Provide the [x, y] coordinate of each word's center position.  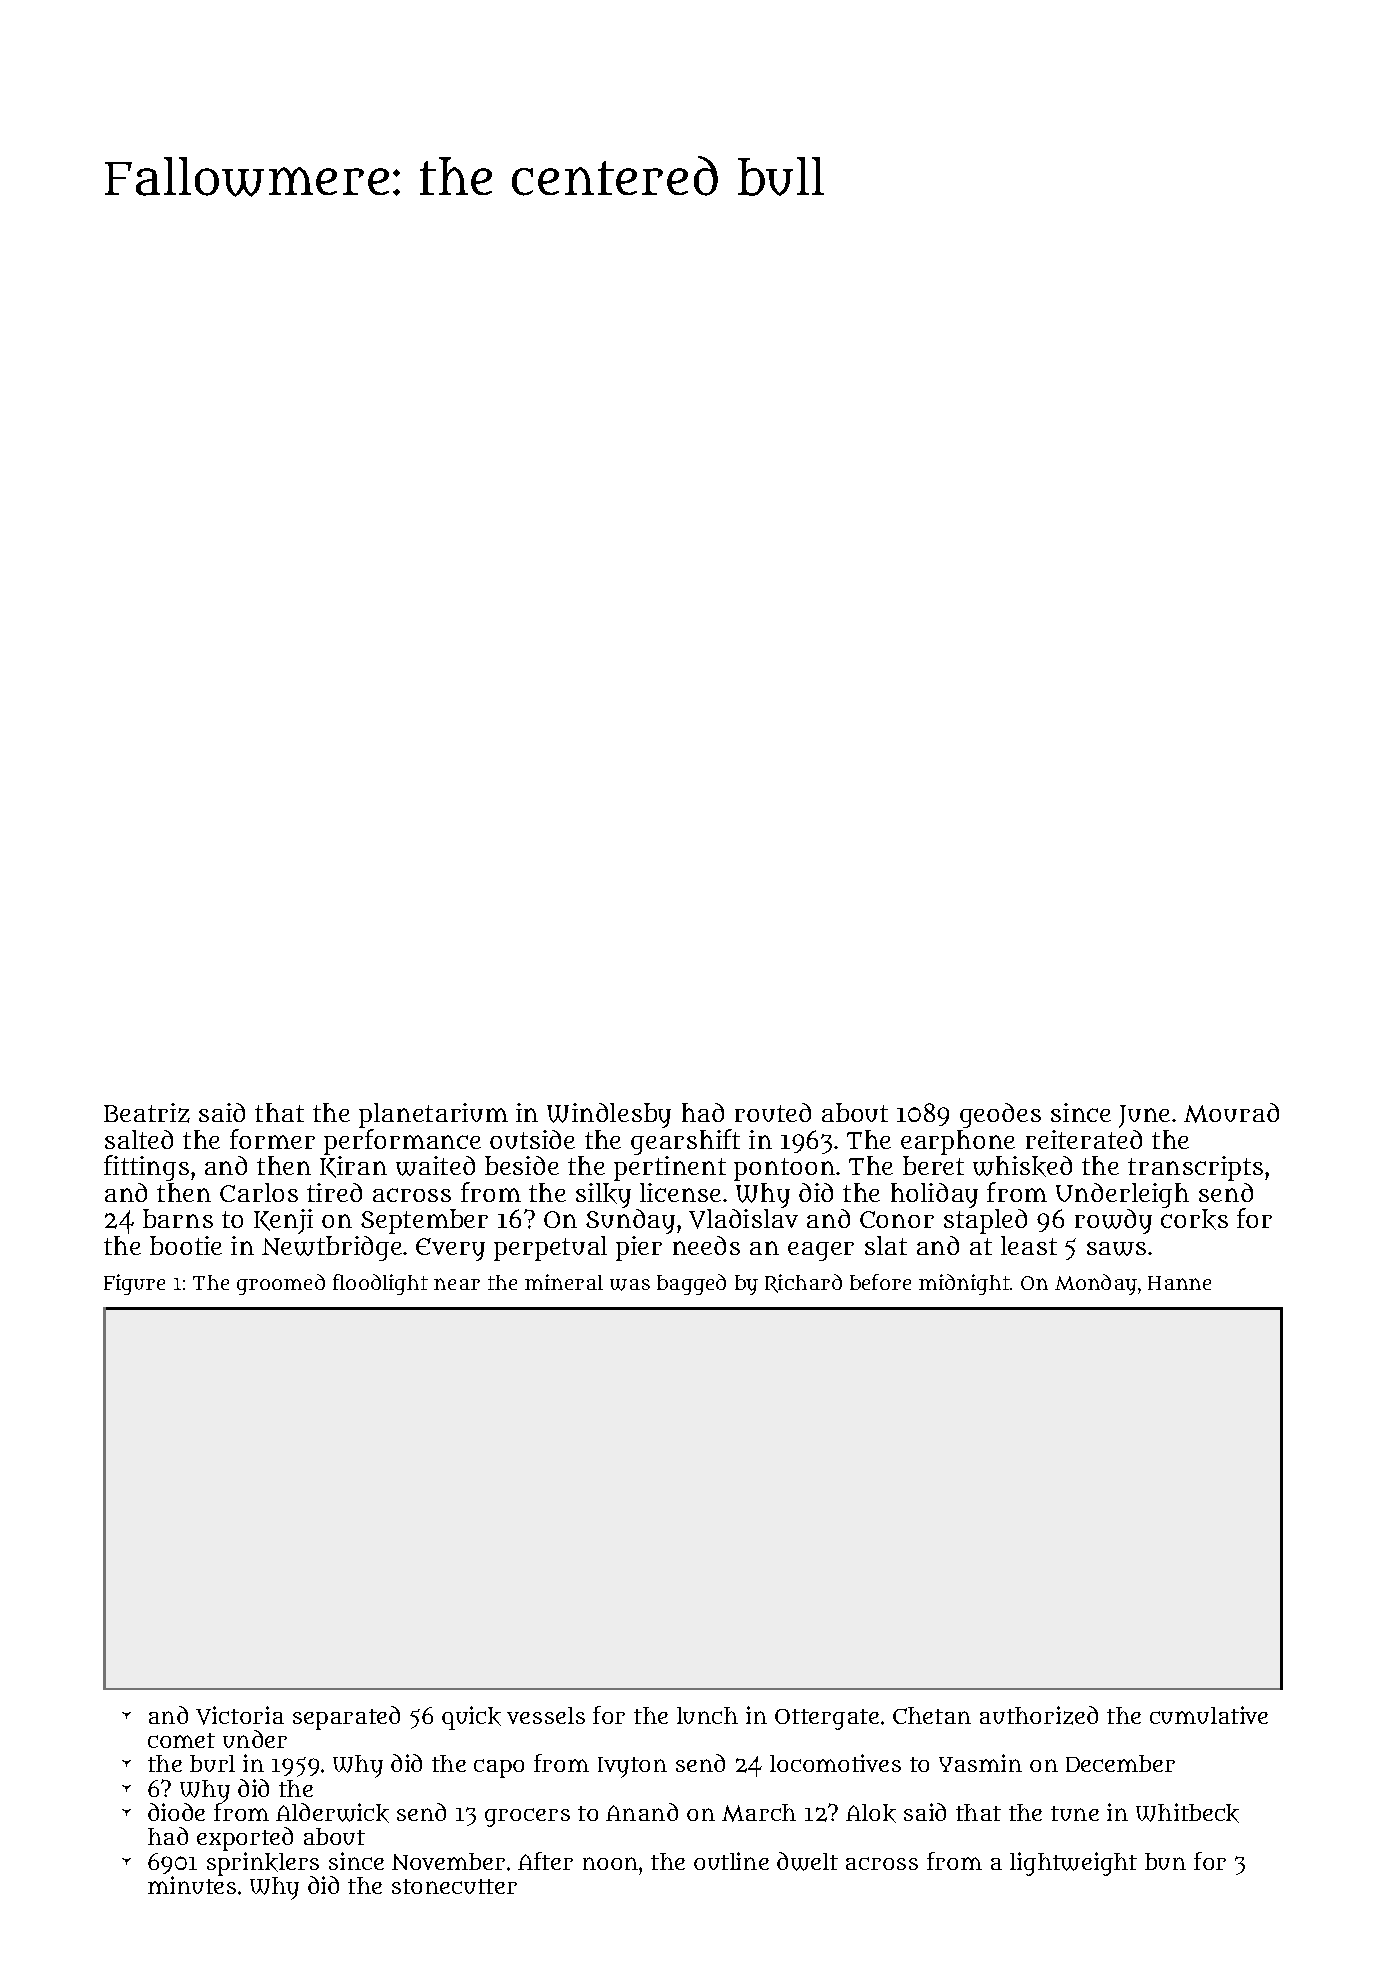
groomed [281, 1284]
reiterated [1084, 1139]
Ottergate [827, 1719]
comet [181, 1740]
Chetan [932, 1715]
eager [821, 1251]
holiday [934, 1195]
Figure [134, 1284]
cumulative [1209, 1715]
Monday [1096, 1284]
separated [346, 1718]
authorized [1039, 1715]
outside [532, 1139]
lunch [707, 1715]
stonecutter [454, 1886]
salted [139, 1139]
